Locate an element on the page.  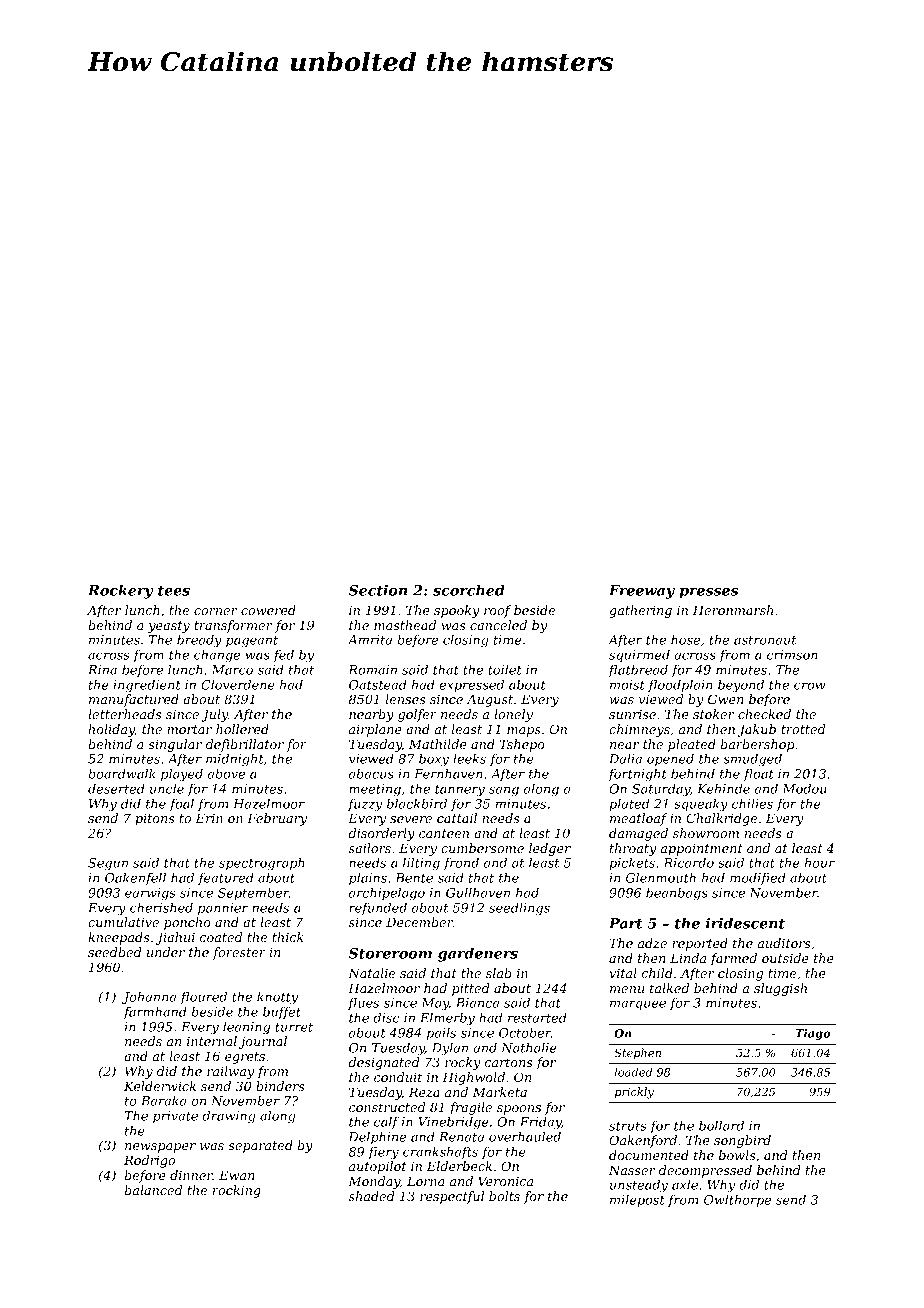
played is located at coordinates (182, 775).
